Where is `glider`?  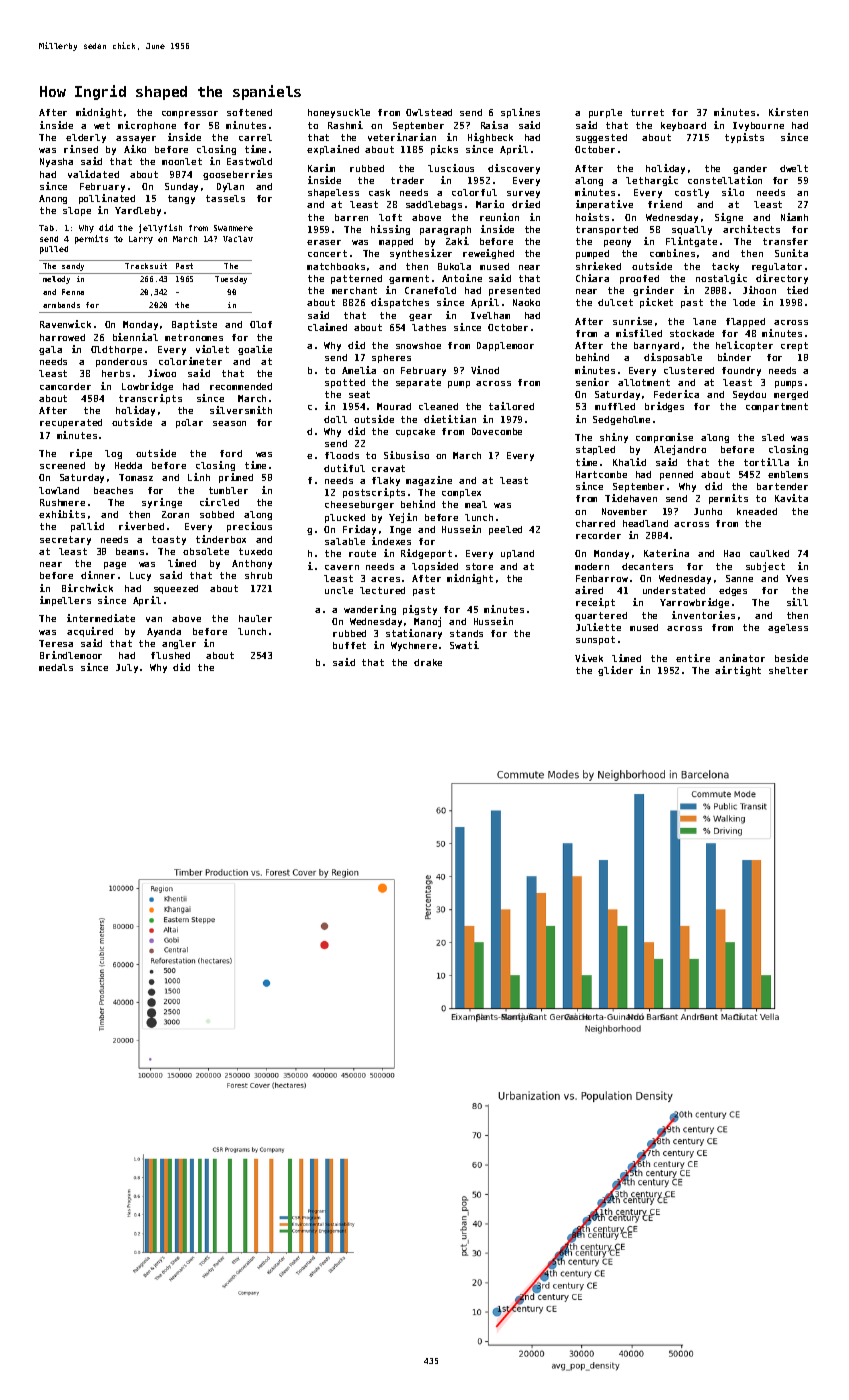
glider is located at coordinates (615, 671).
